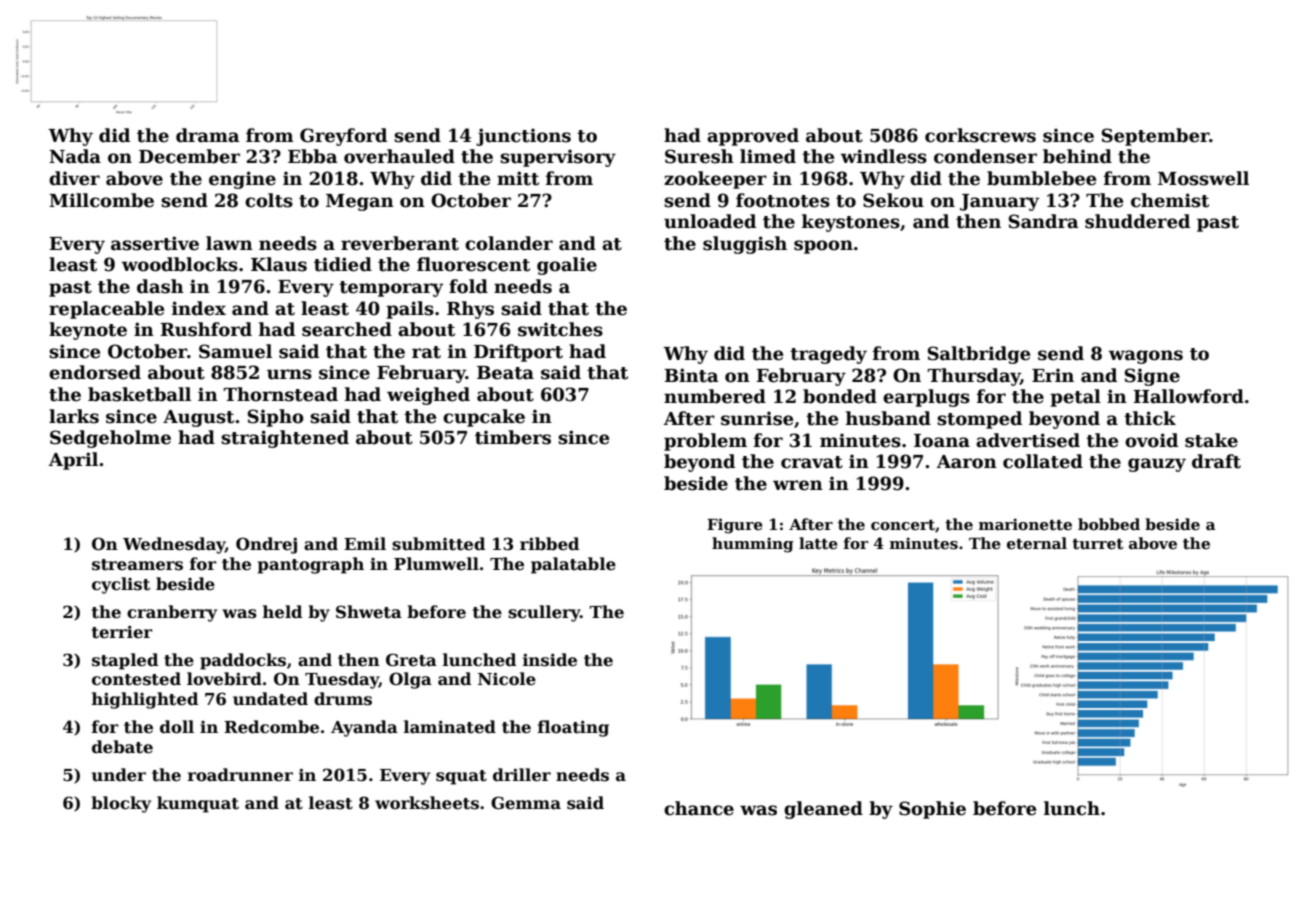  What do you see at coordinates (1146, 357) in the screenshot?
I see `wagons` at bounding box center [1146, 357].
